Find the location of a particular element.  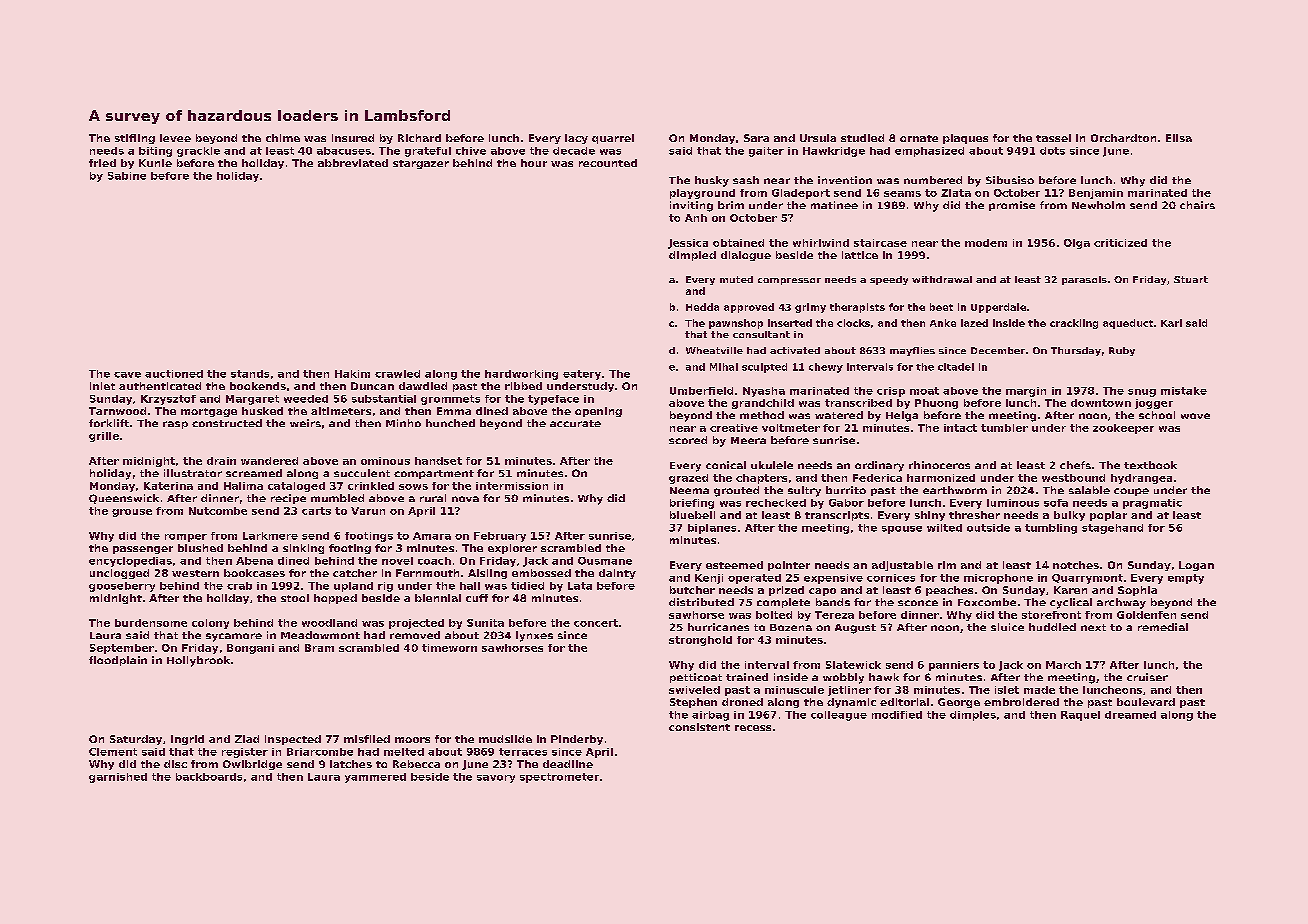

poplar is located at coordinates (1108, 516).
